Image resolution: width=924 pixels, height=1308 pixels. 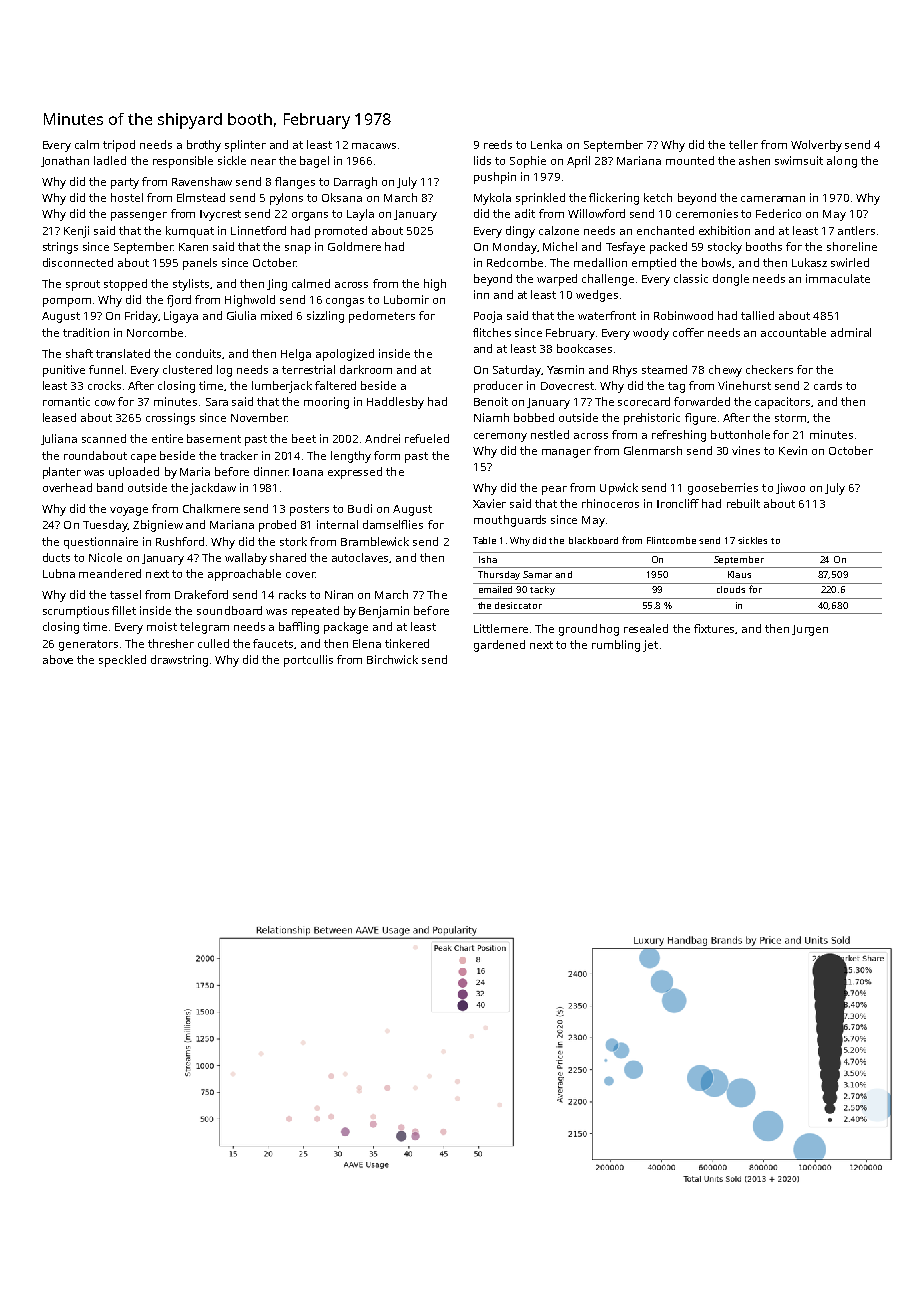 What do you see at coordinates (374, 146) in the screenshot?
I see `macaws` at bounding box center [374, 146].
